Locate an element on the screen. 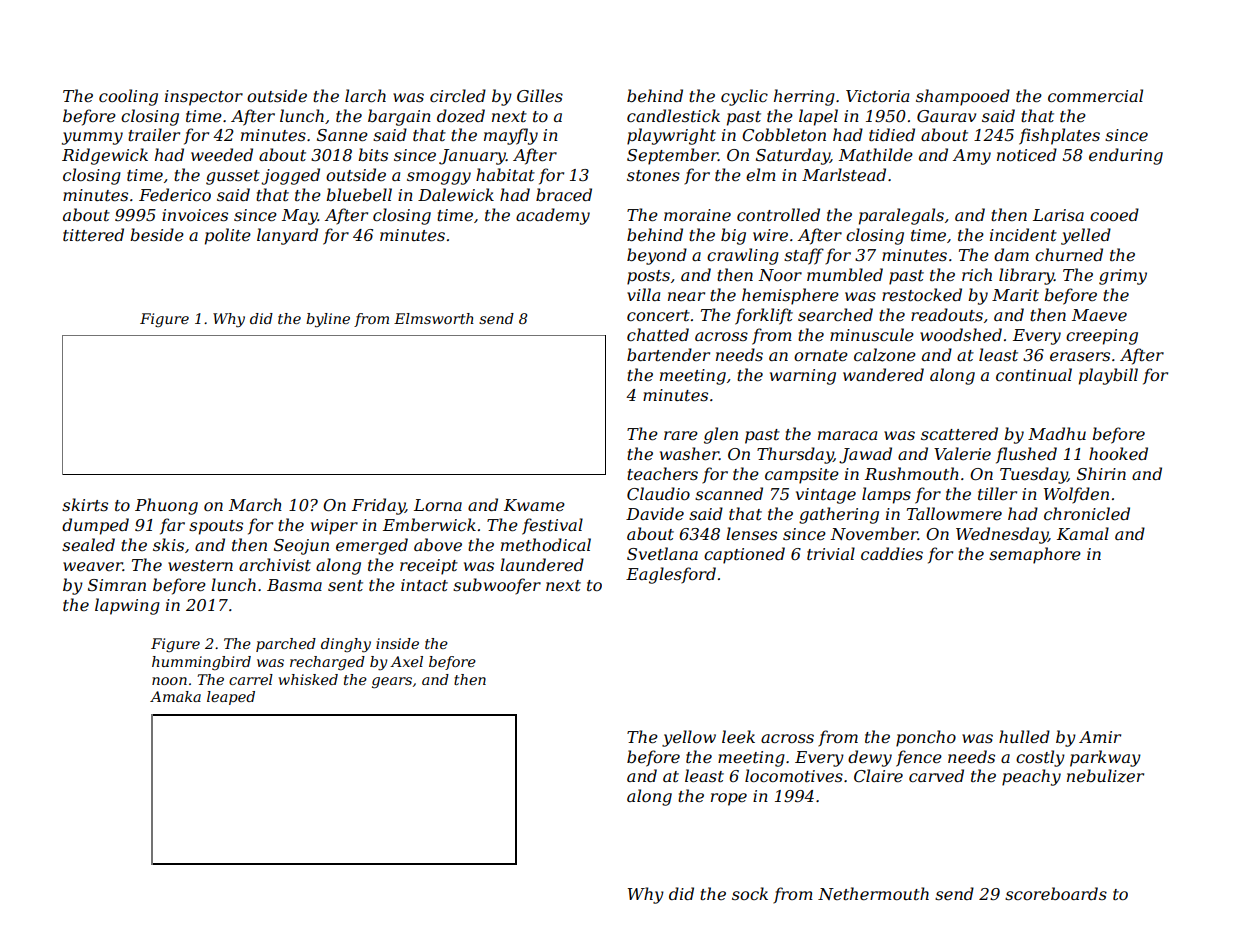  Amy is located at coordinates (972, 157).
